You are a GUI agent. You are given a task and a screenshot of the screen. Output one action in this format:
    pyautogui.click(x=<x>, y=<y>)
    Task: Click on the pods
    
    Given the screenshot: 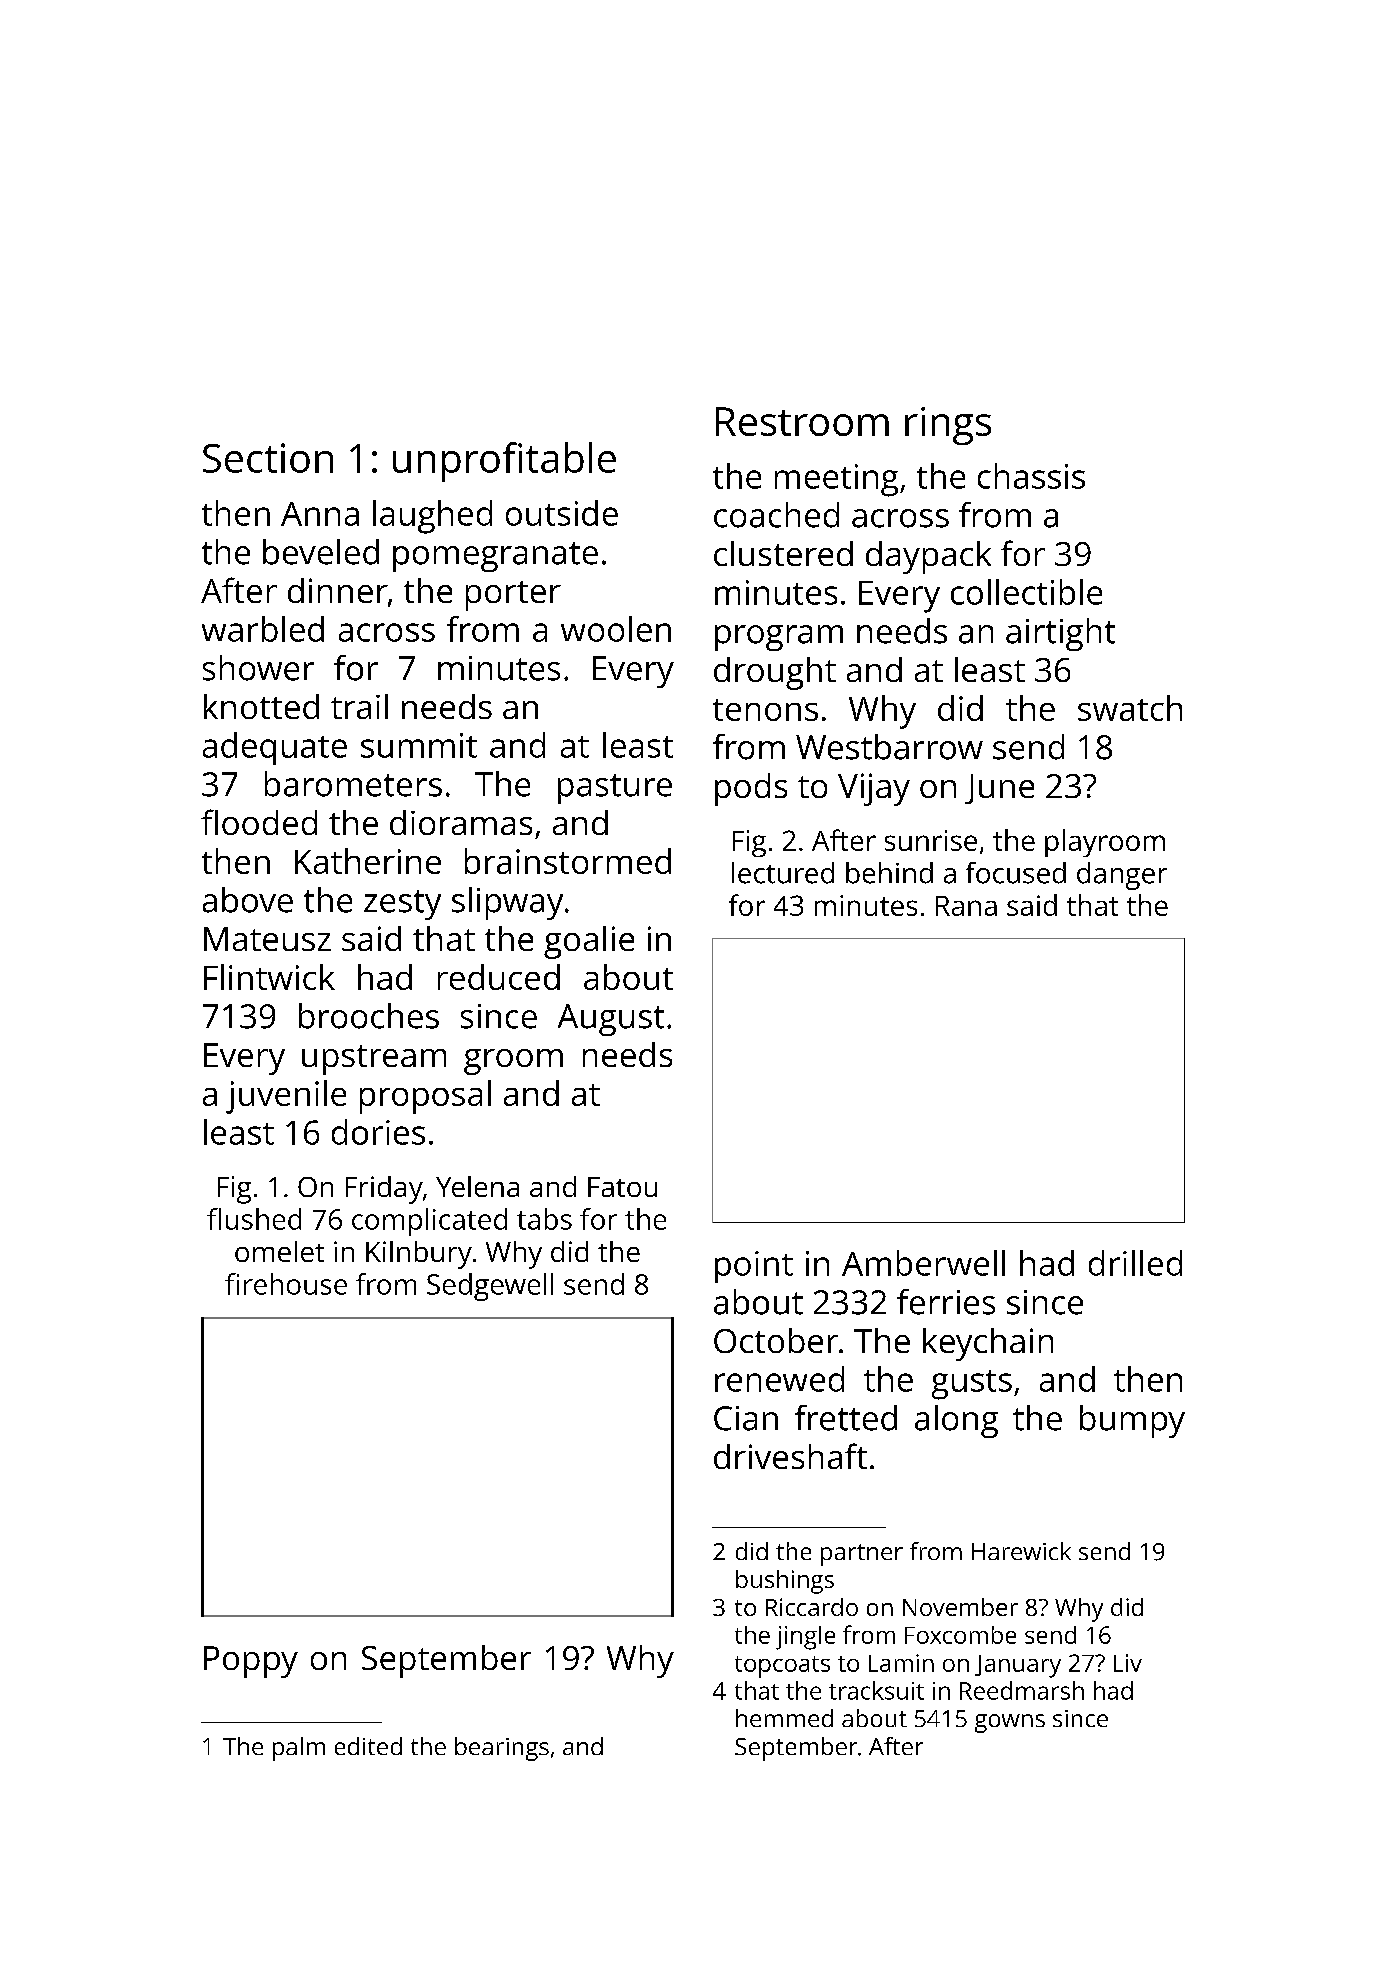 What is the action you would take?
    pyautogui.click(x=751, y=789)
